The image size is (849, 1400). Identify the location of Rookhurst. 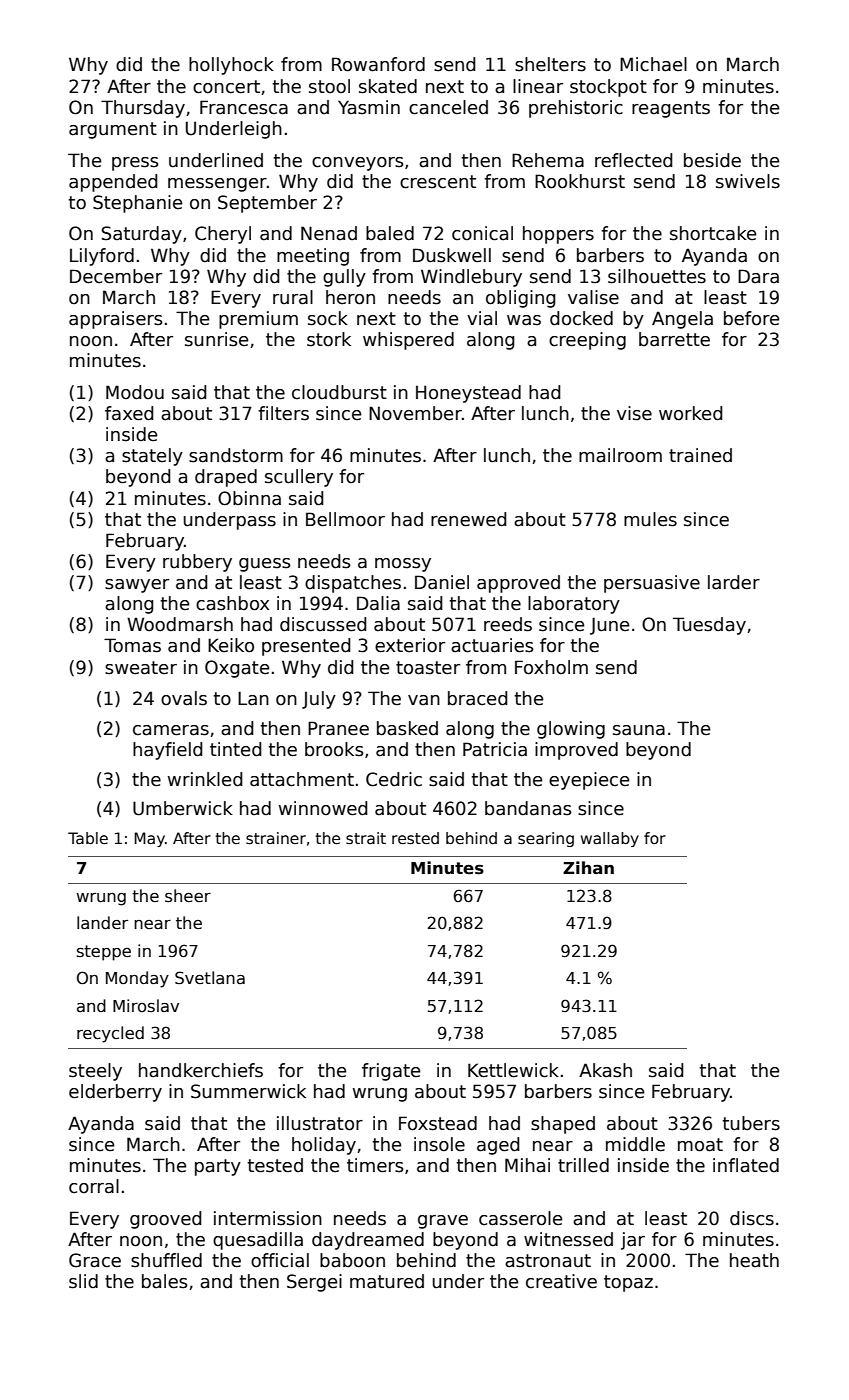
(580, 181).
